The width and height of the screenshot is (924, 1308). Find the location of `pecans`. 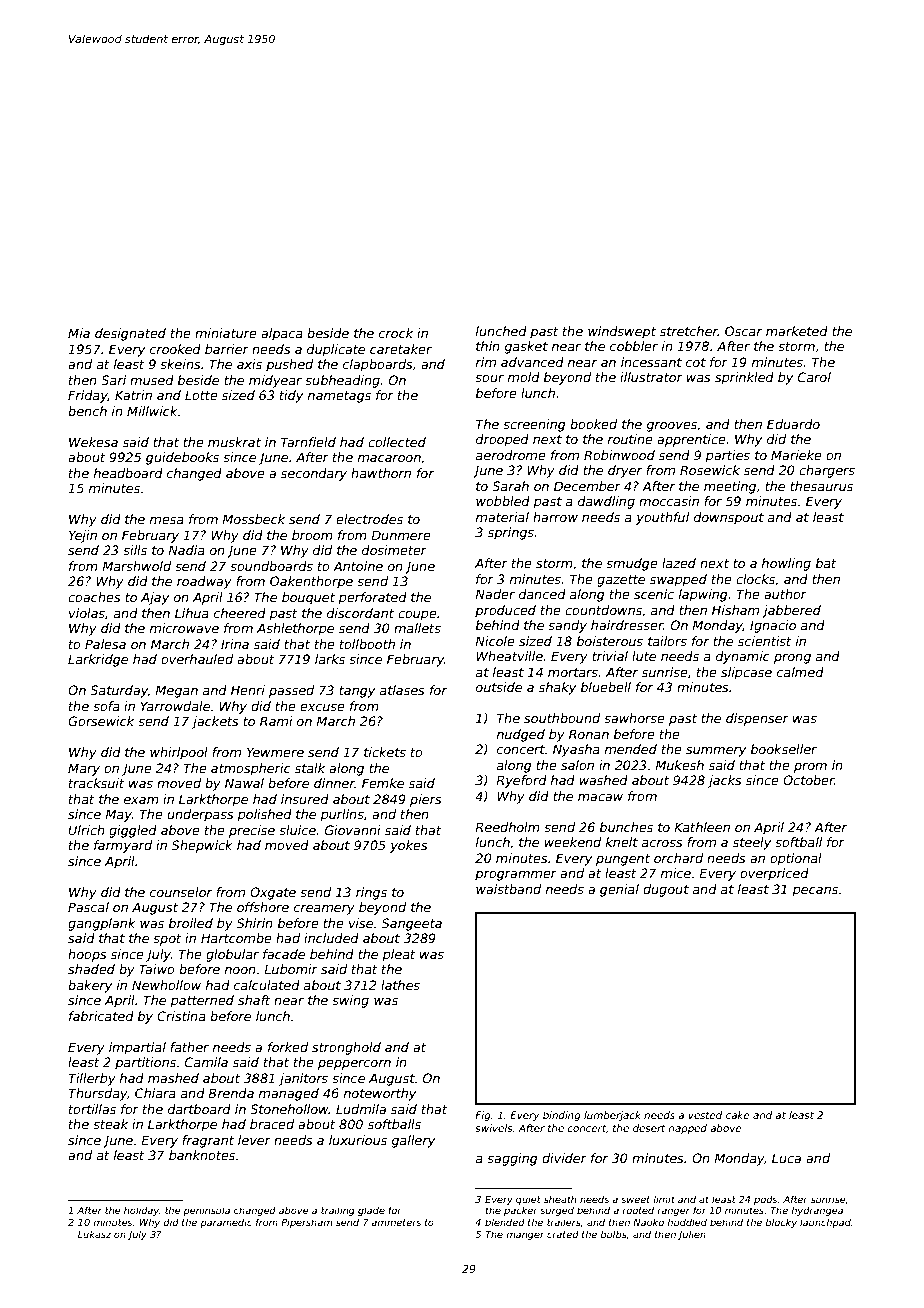

pecans is located at coordinates (815, 892).
